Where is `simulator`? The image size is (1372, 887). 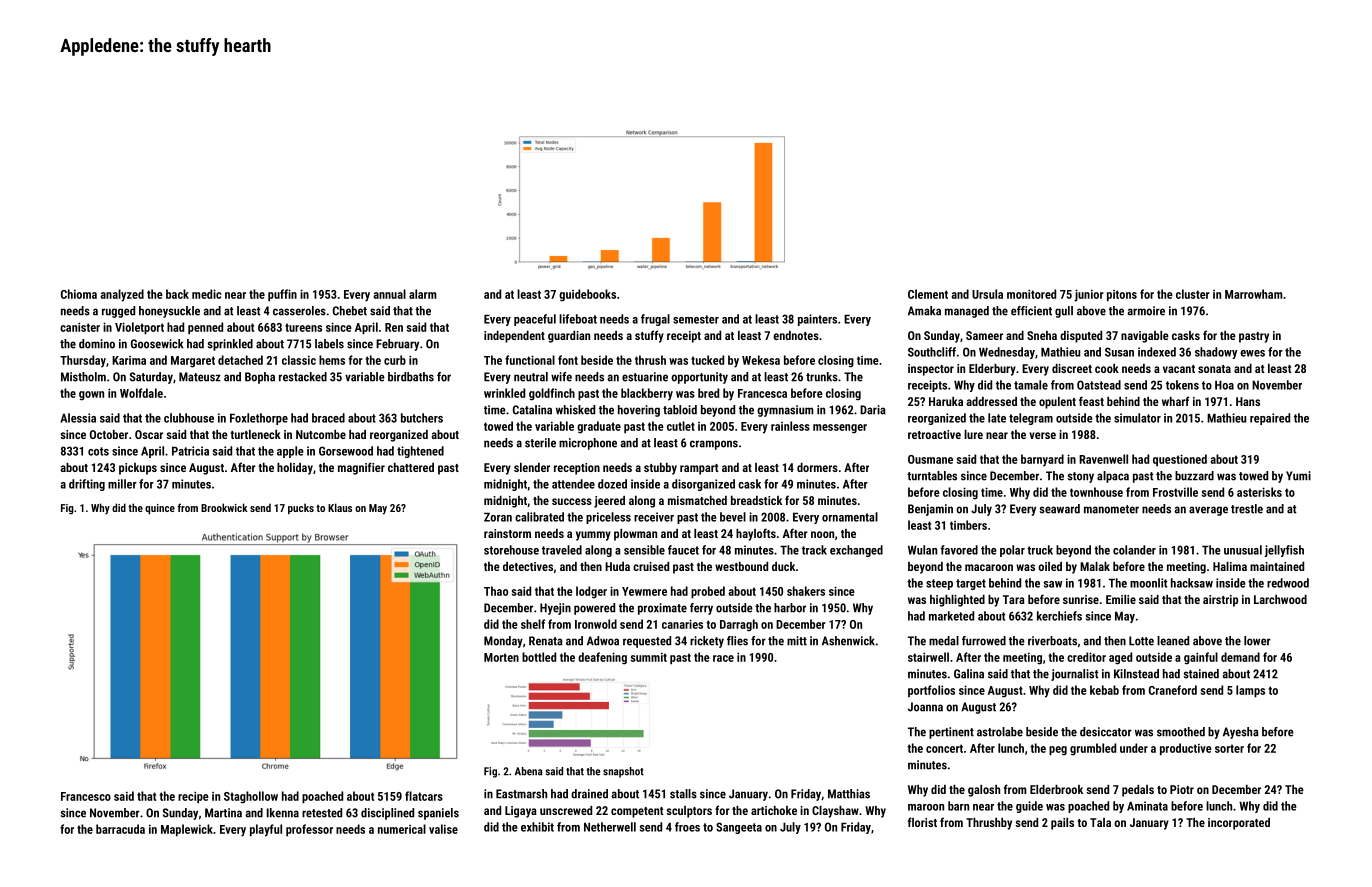
simulator is located at coordinates (1137, 418).
